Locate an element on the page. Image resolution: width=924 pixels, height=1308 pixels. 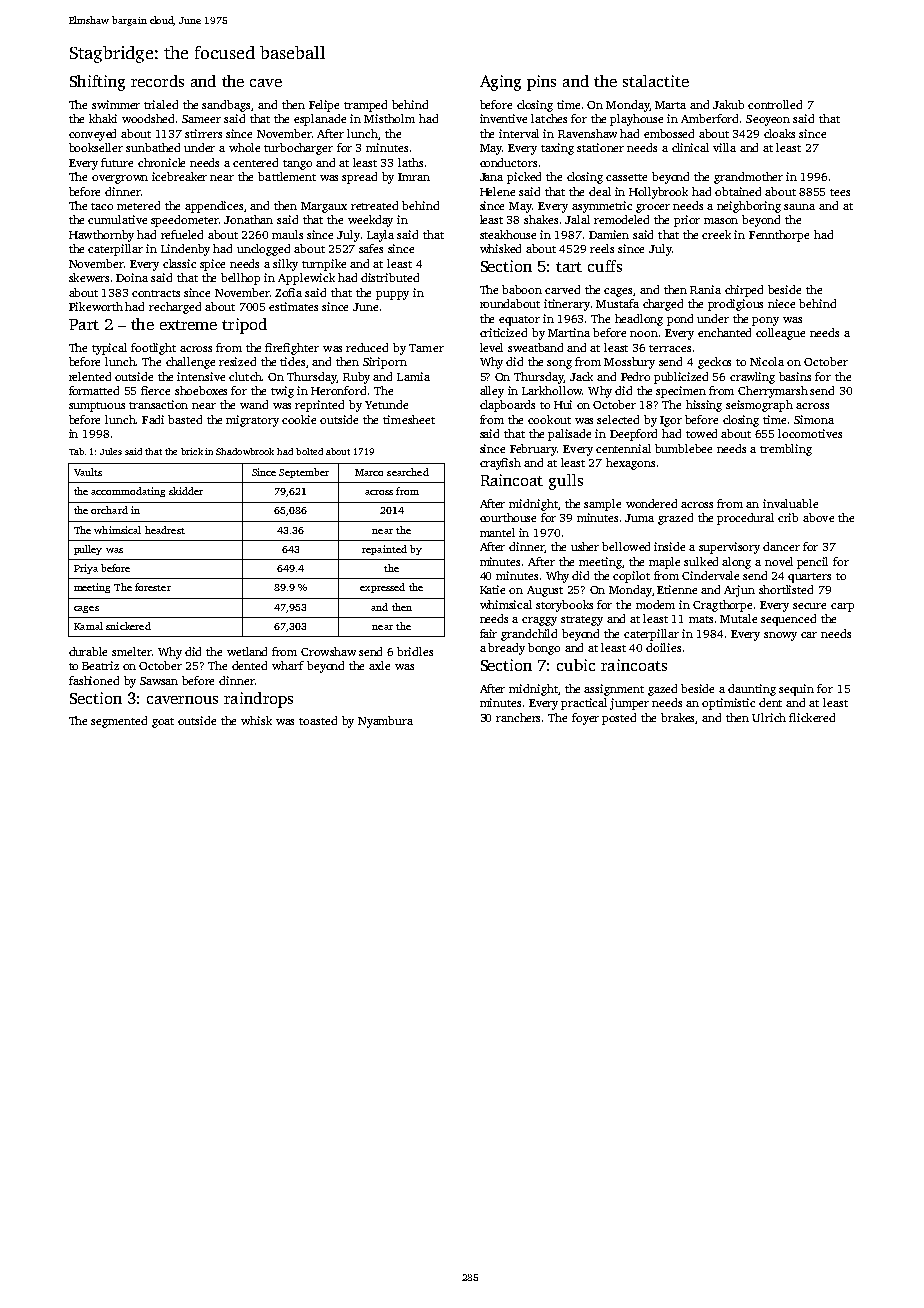
Marco is located at coordinates (369, 472).
